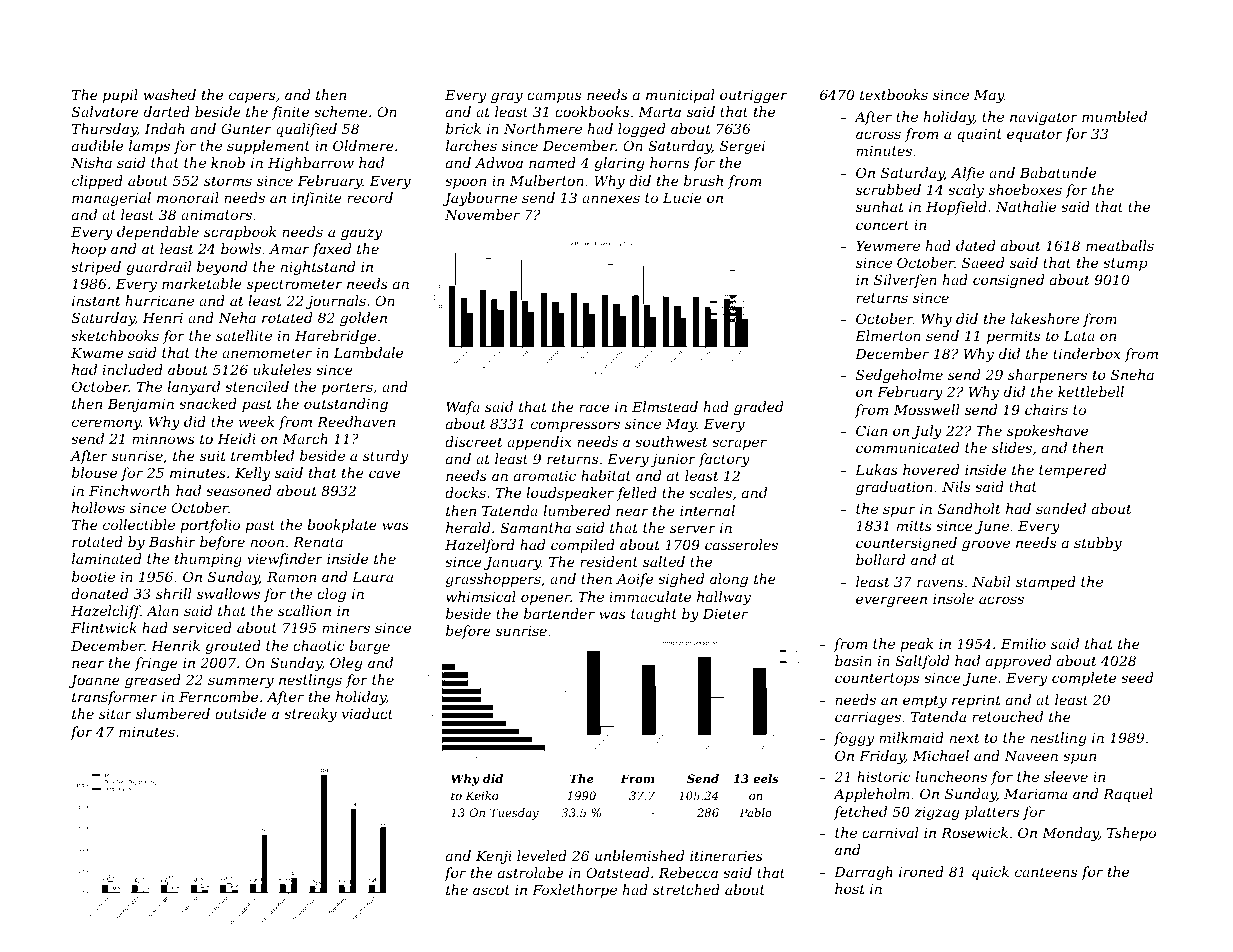  I want to click on Babatunde, so click(1057, 172).
